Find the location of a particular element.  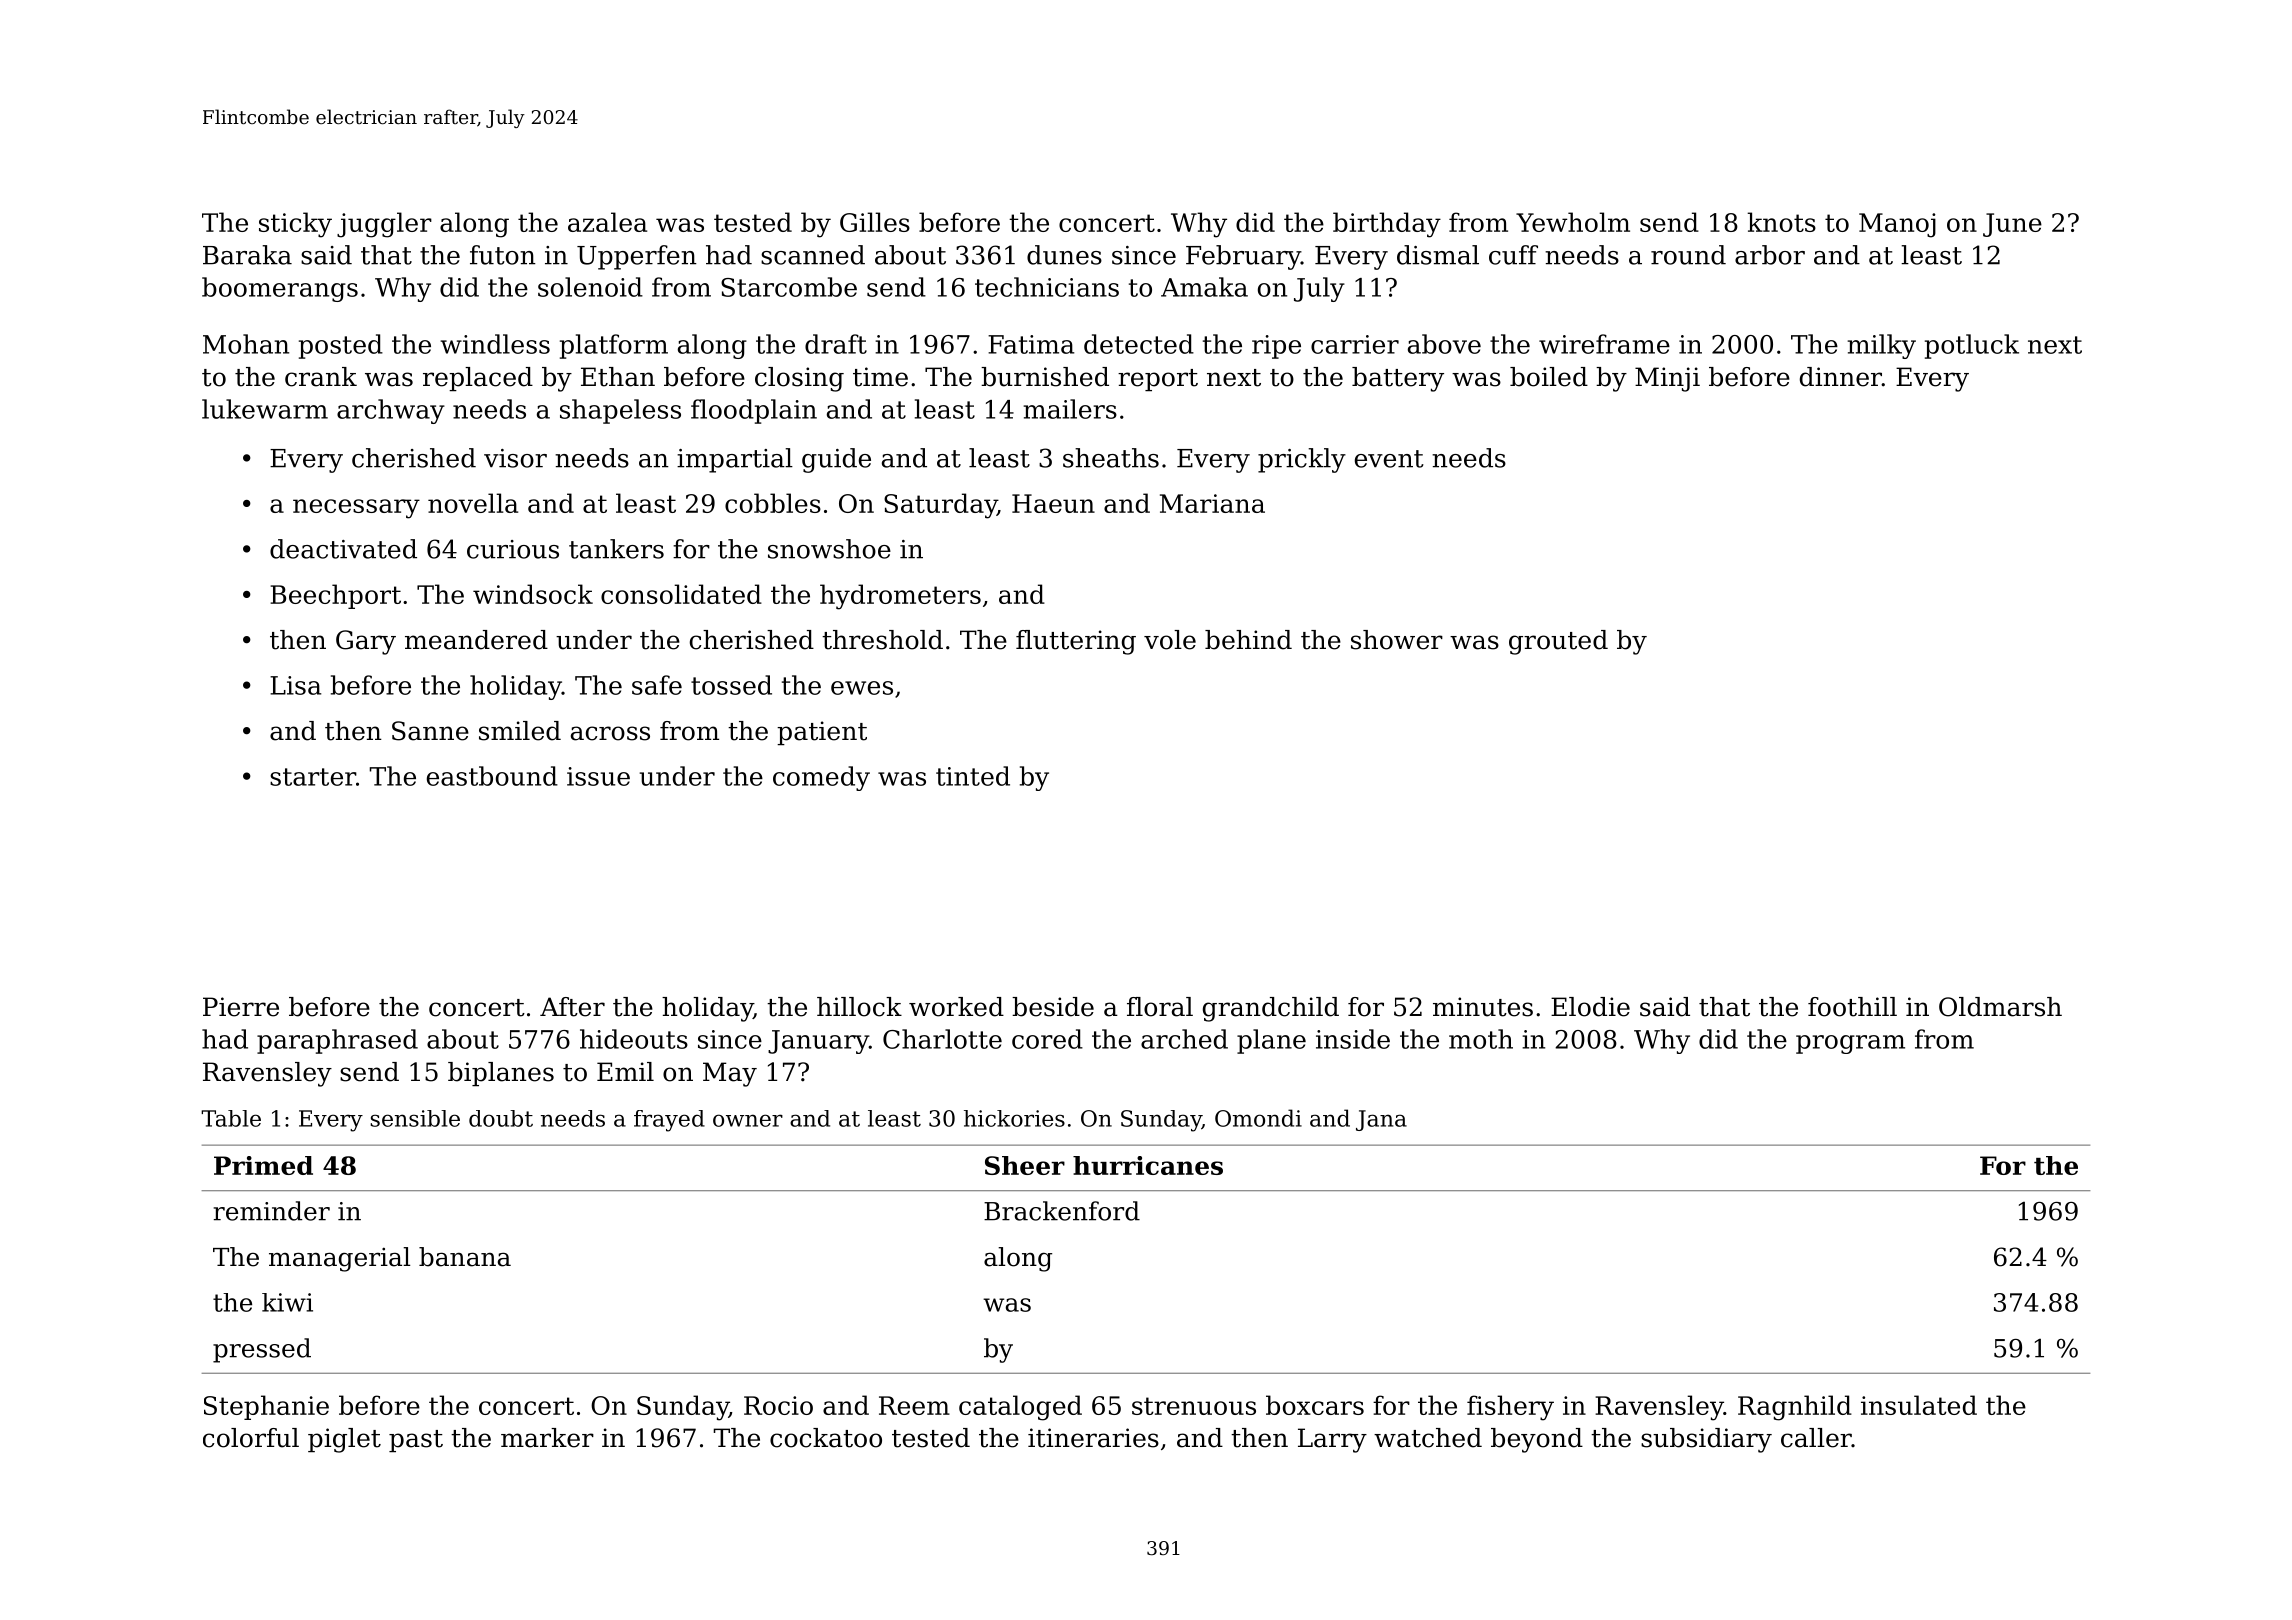

insulated is located at coordinates (1919, 1405).
